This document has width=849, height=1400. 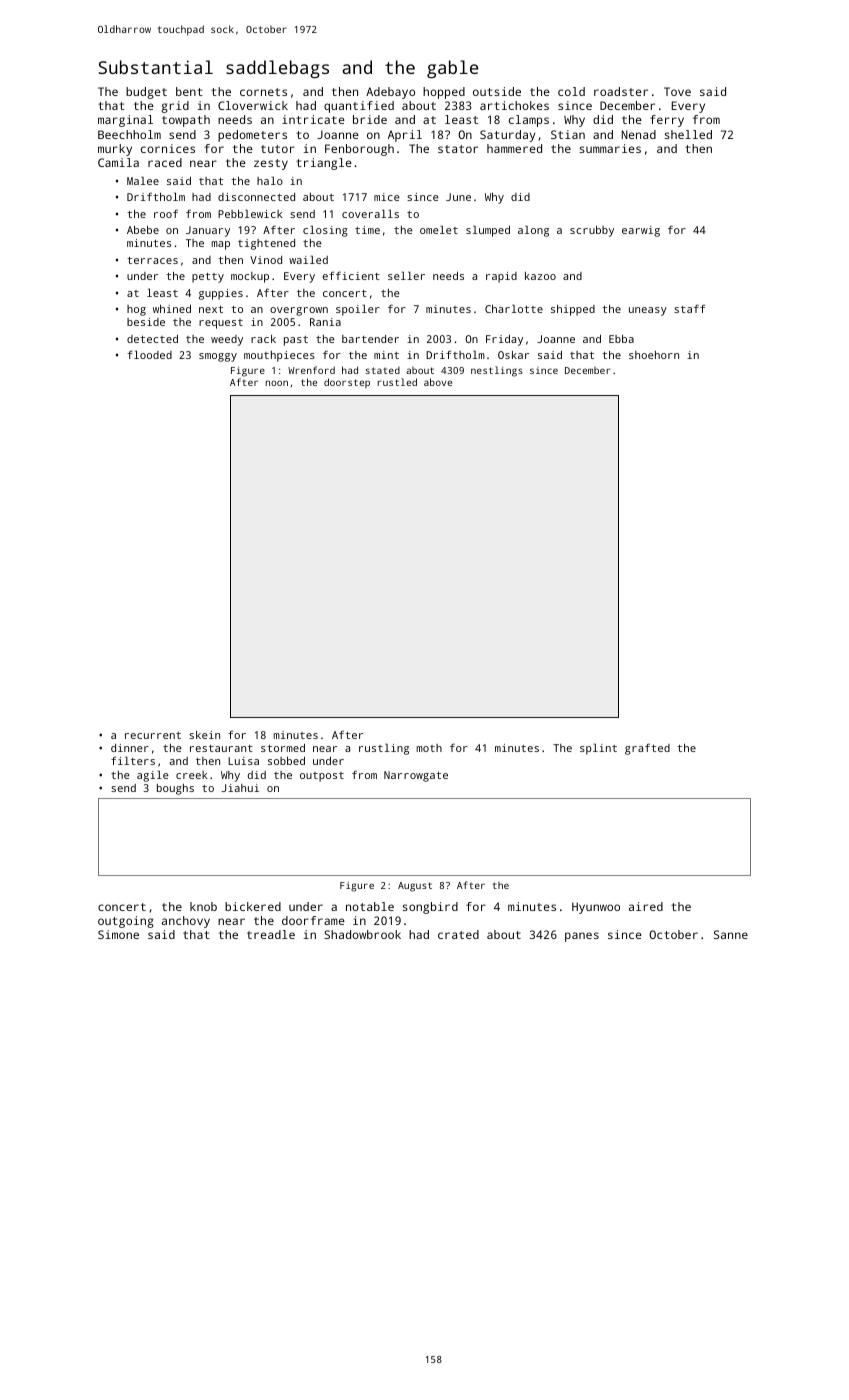 What do you see at coordinates (208, 278) in the document?
I see `petty` at bounding box center [208, 278].
